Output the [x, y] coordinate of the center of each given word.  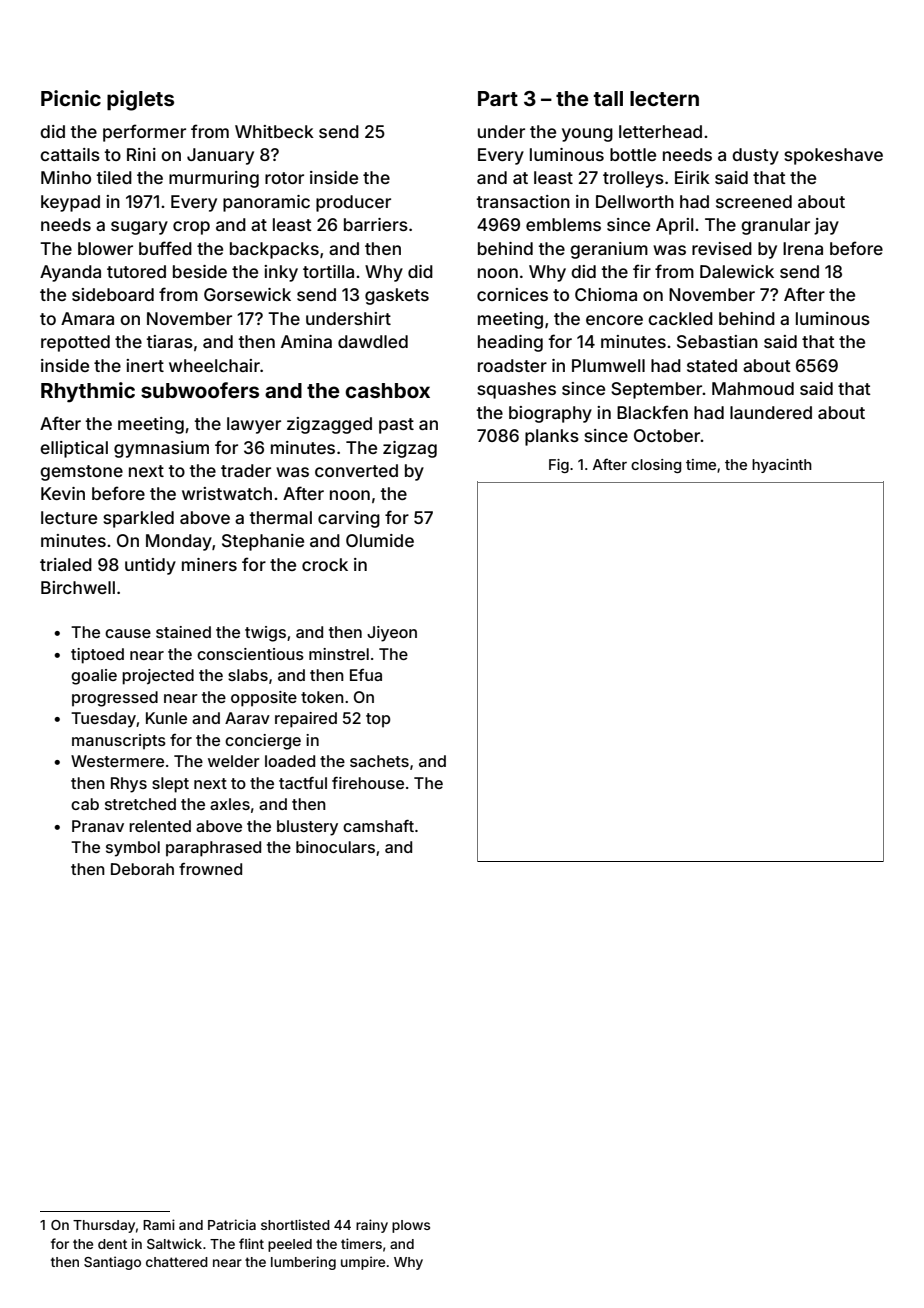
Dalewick [737, 271]
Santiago [112, 1263]
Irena [803, 248]
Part [498, 98]
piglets [140, 100]
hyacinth [782, 466]
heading [510, 343]
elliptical [74, 449]
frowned [210, 869]
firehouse [368, 783]
